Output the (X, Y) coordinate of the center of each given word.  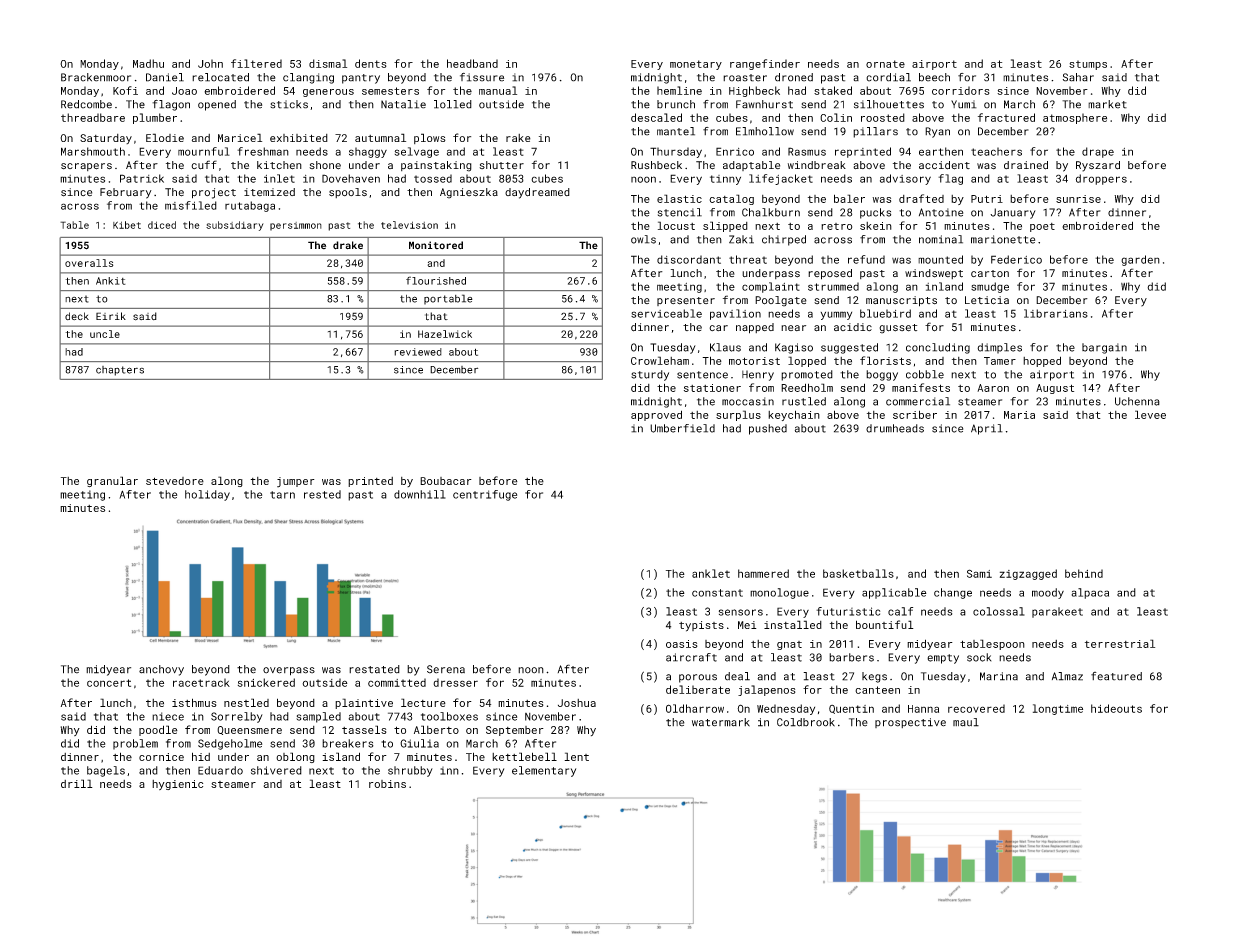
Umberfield (682, 428)
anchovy (161, 670)
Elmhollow (765, 131)
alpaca (1090, 593)
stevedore (175, 481)
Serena (446, 669)
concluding (938, 348)
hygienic (177, 785)
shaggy (368, 152)
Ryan (937, 132)
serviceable (666, 313)
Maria (1019, 415)
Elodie (165, 137)
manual (498, 90)
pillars (875, 132)
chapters (120, 371)
